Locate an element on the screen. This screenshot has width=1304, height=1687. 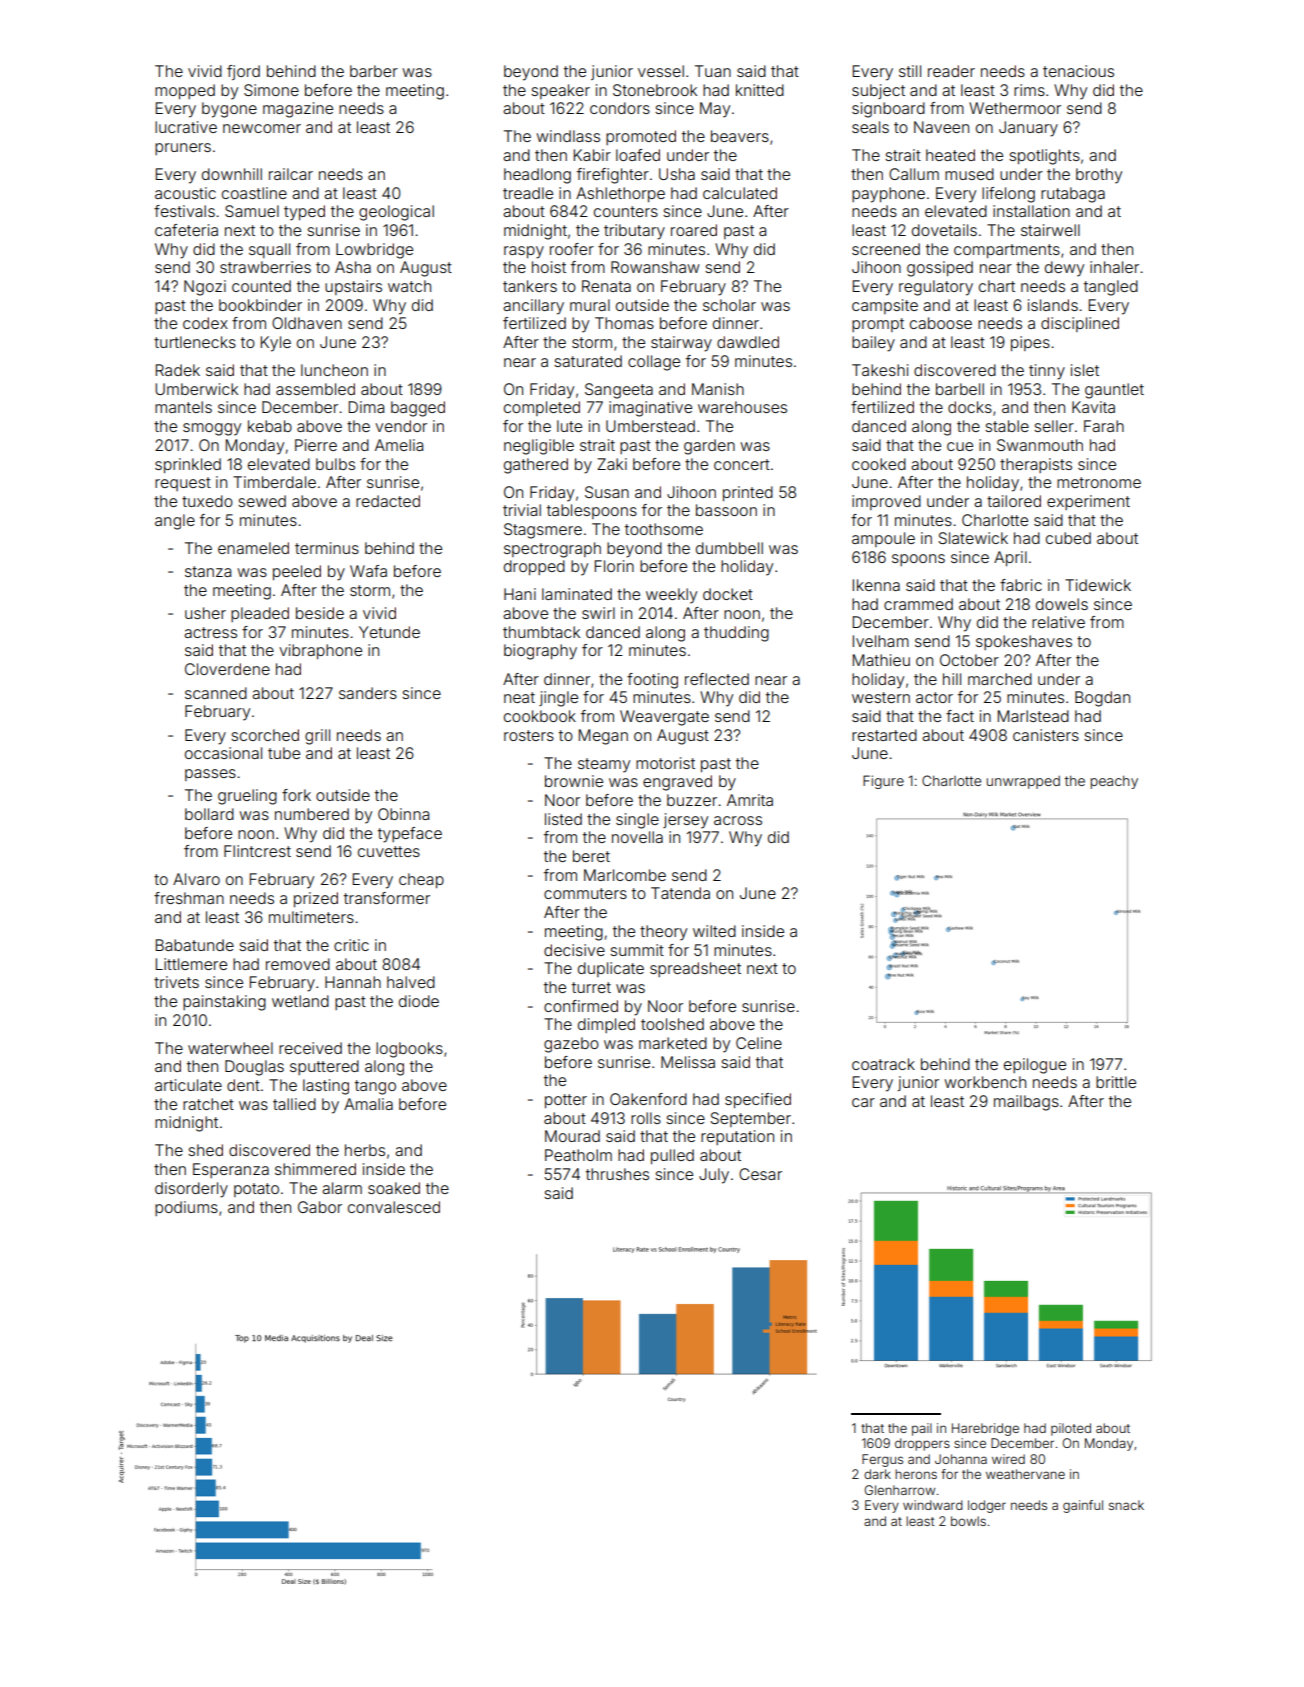
warehouses is located at coordinates (742, 407).
